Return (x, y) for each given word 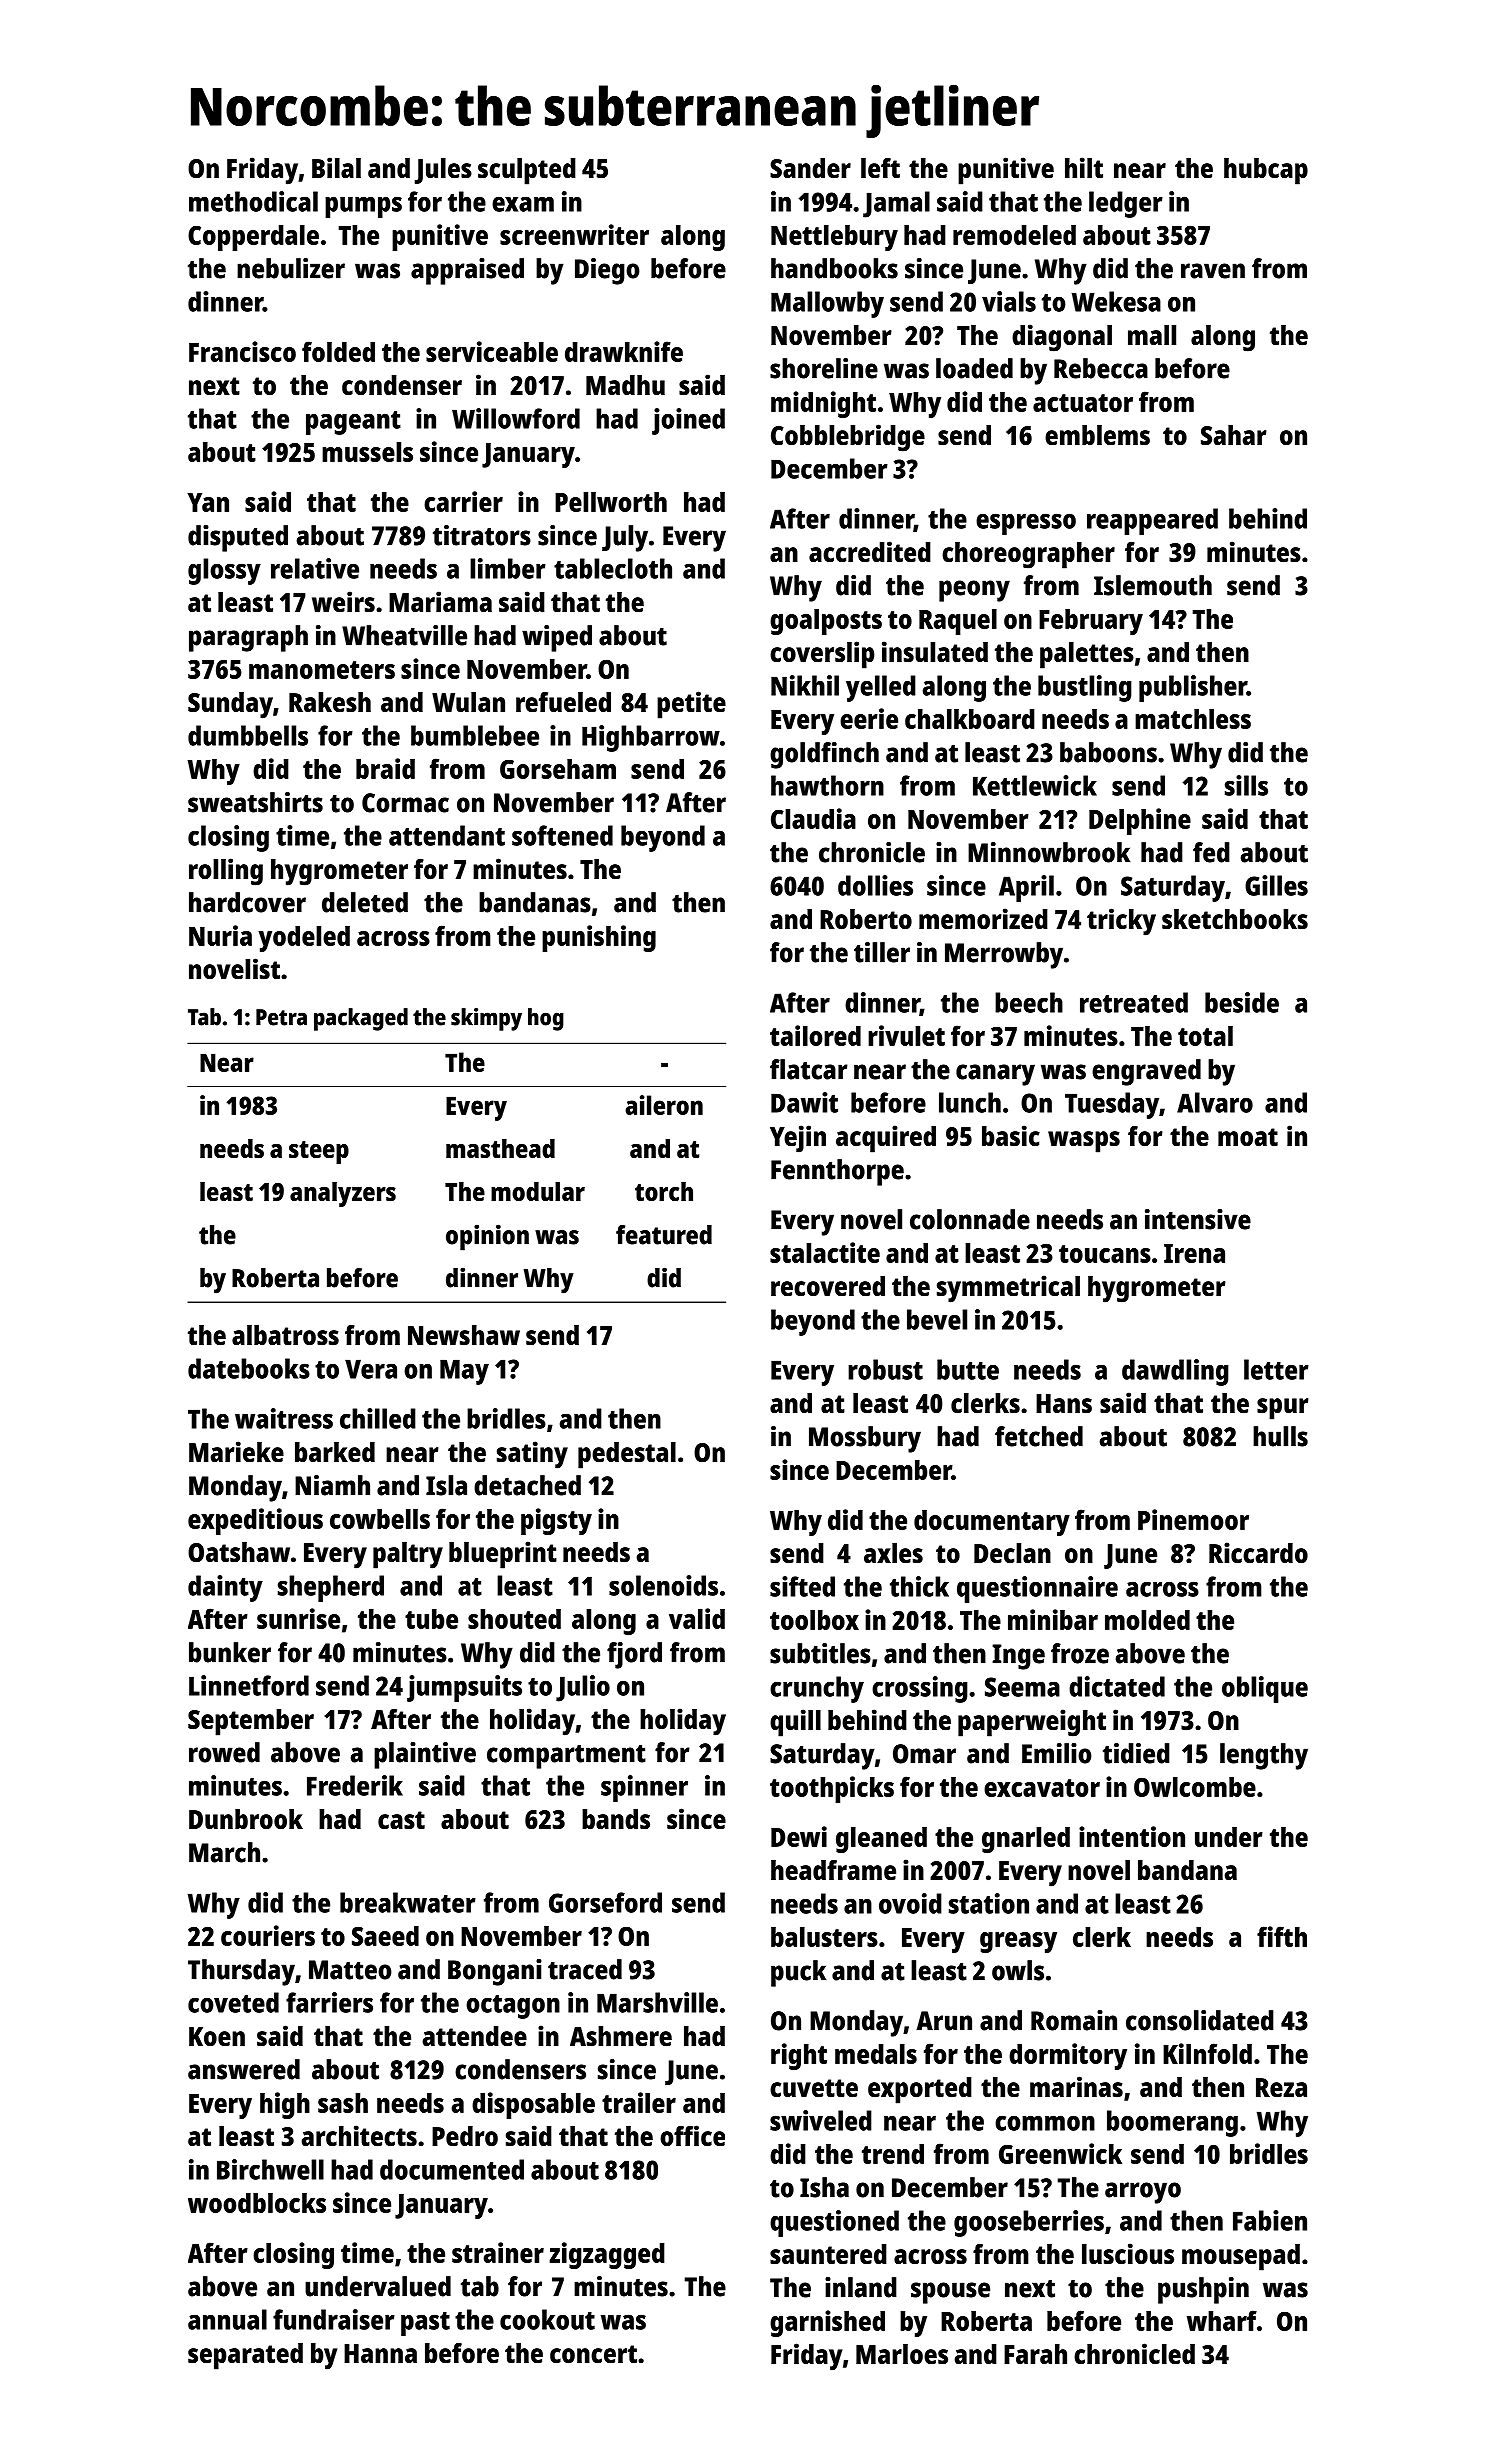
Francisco (242, 351)
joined (688, 421)
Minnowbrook (1049, 852)
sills (1246, 785)
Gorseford (605, 1902)
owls (1018, 1970)
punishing (599, 938)
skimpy (486, 1019)
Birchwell (270, 2169)
